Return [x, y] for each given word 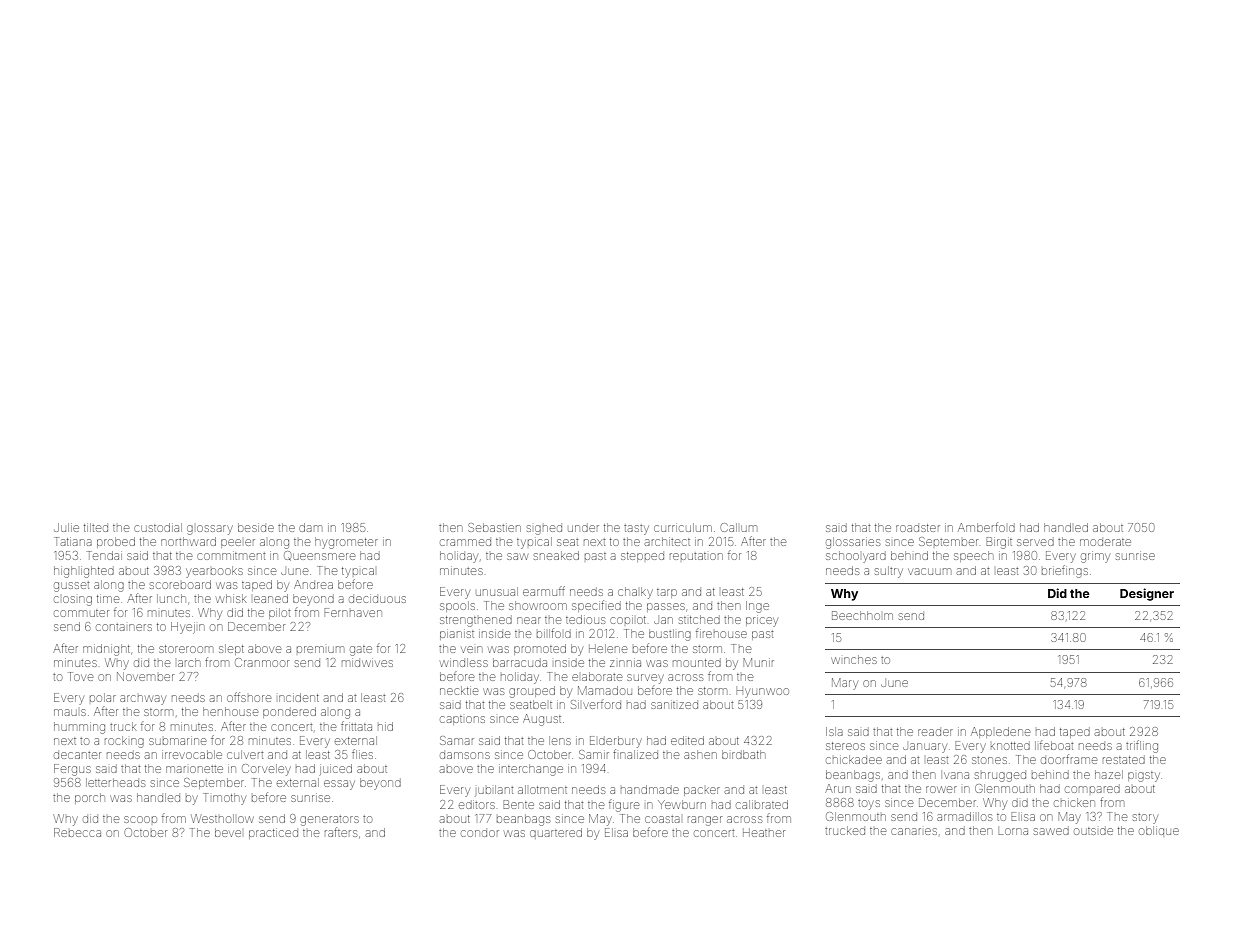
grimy [1095, 558]
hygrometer [346, 543]
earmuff [544, 591]
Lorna [1013, 831]
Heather [764, 833]
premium [320, 649]
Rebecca [77, 832]
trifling [1142, 746]
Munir [758, 662]
